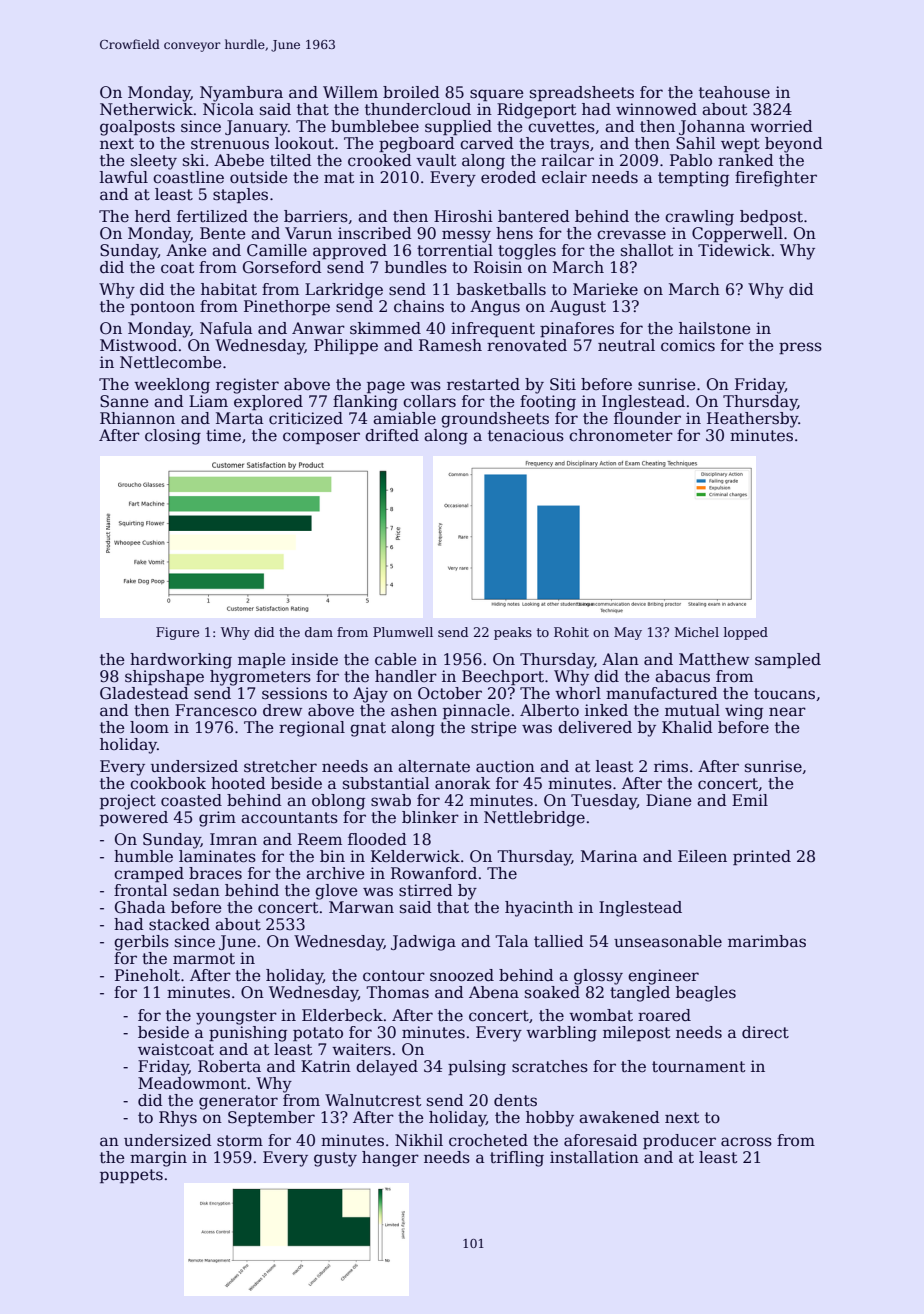  I want to click on Sanne, so click(124, 401).
